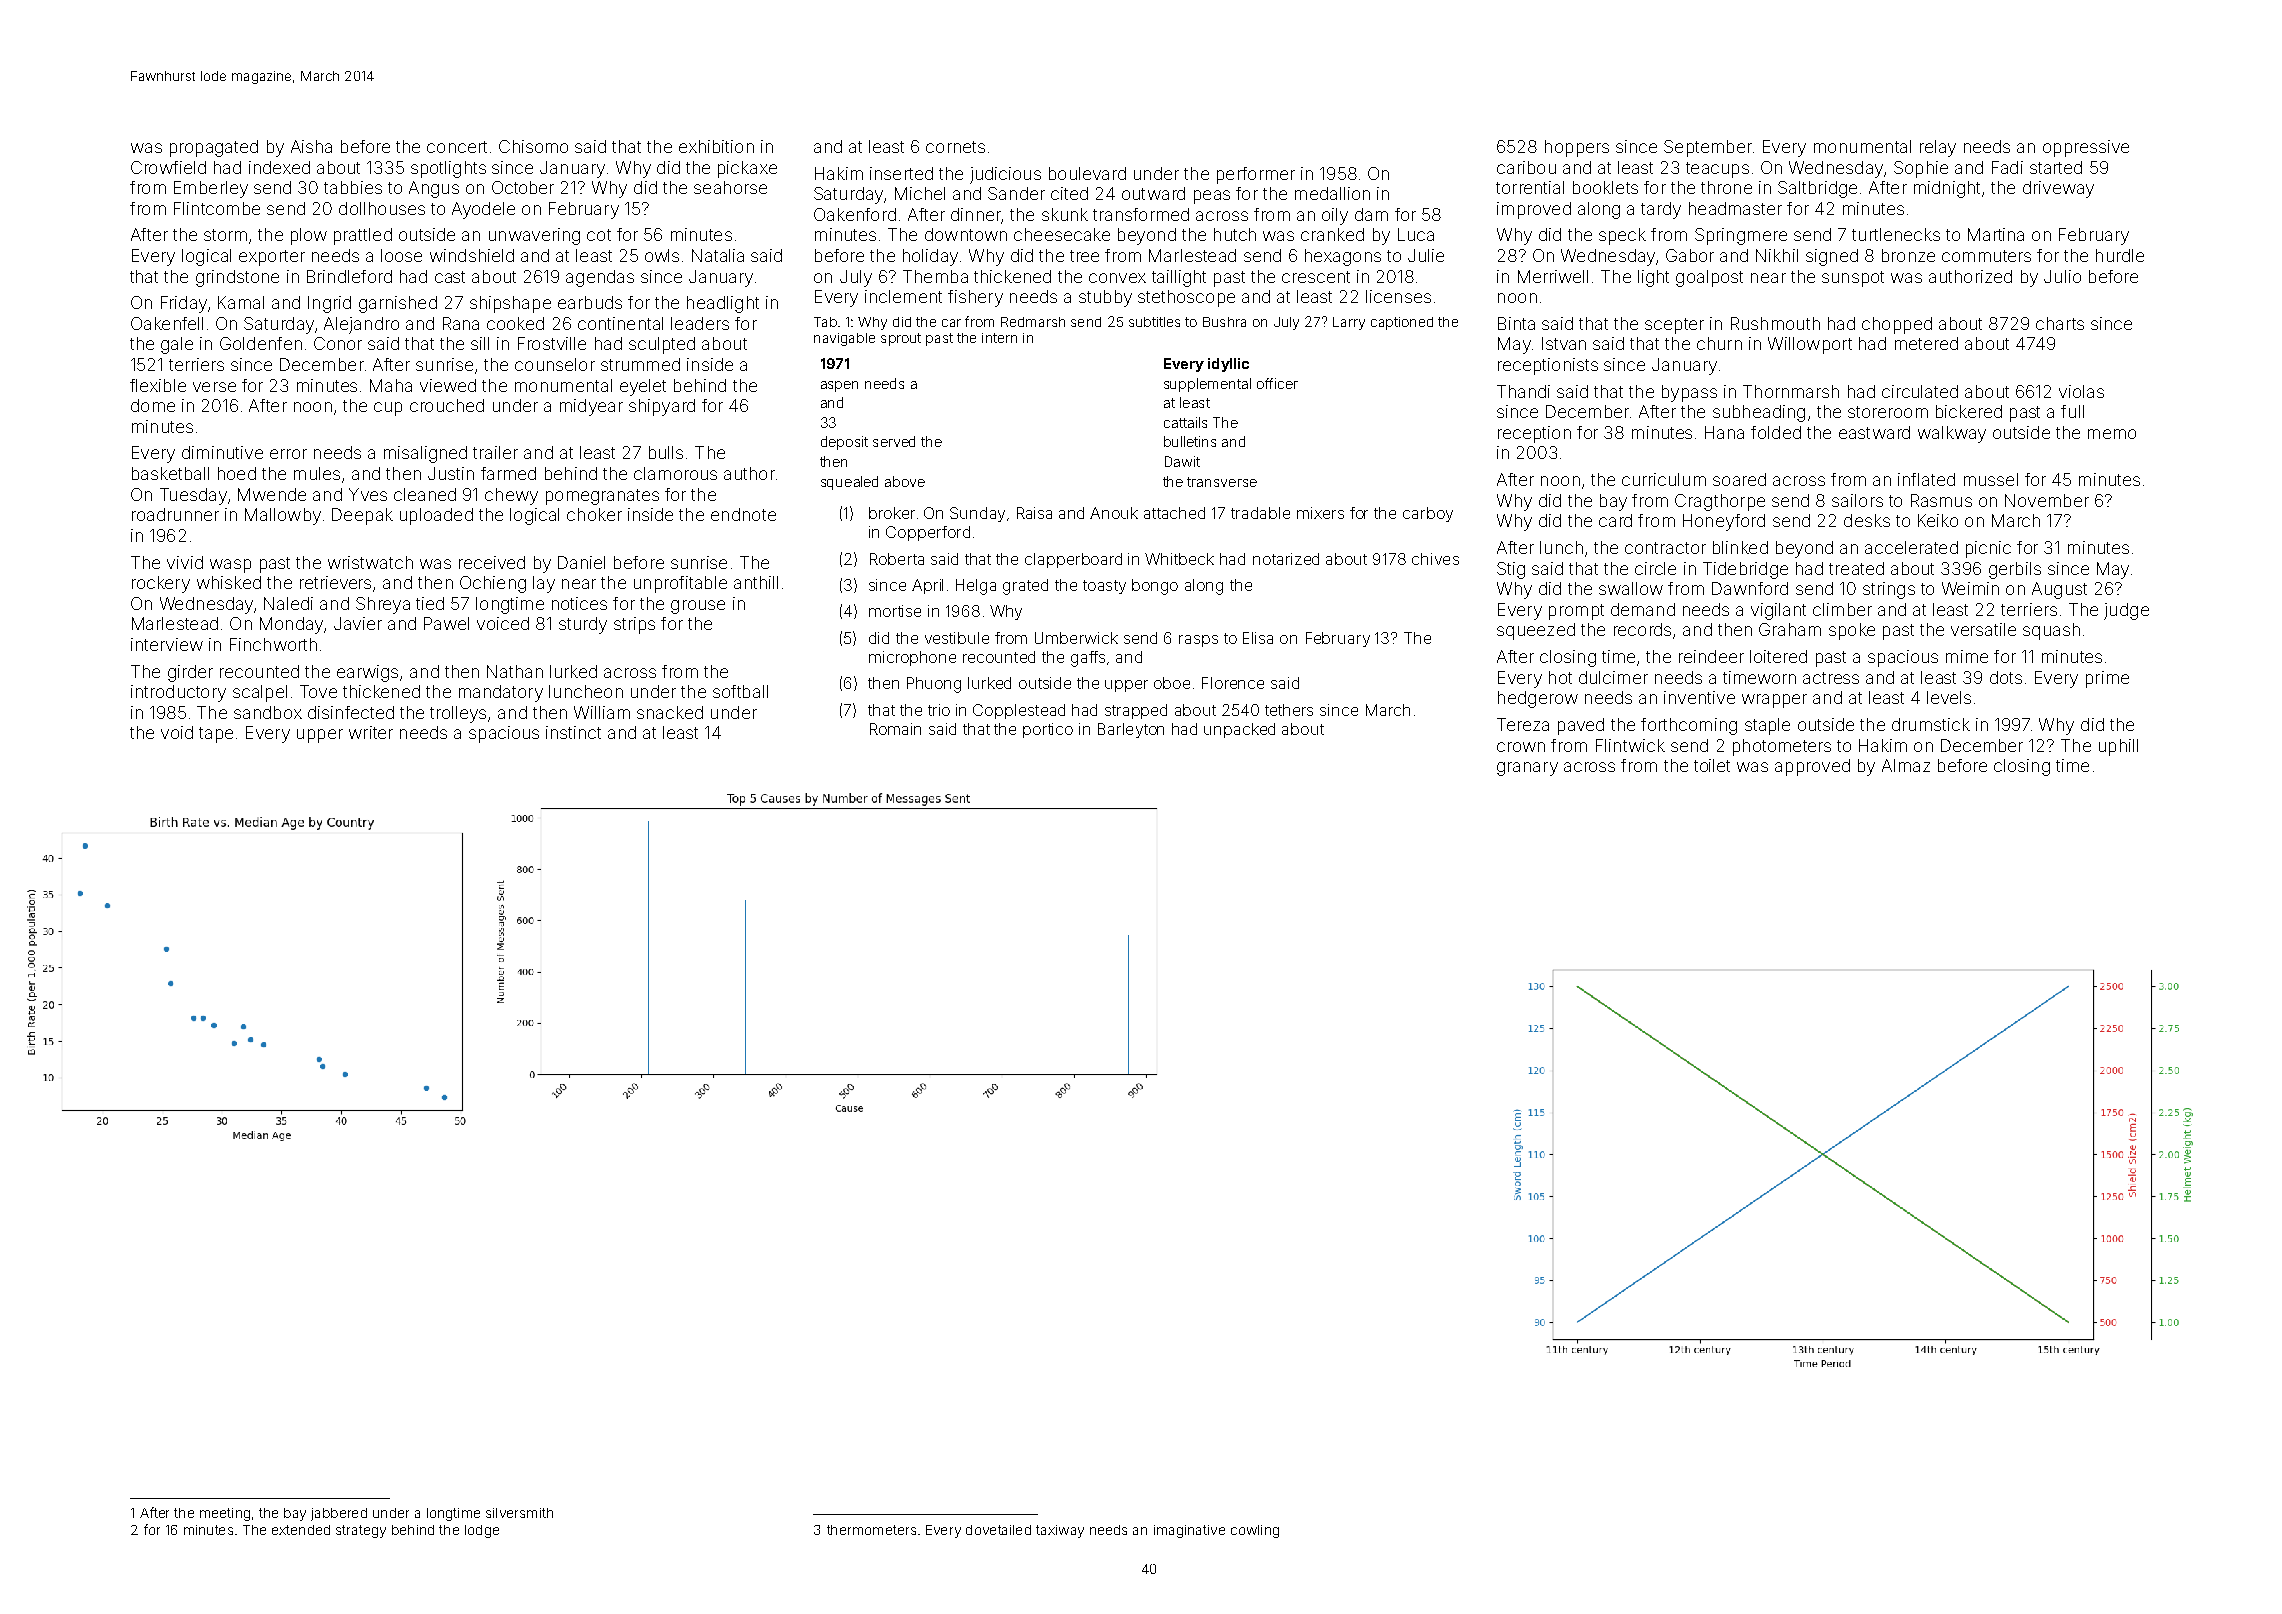 The image size is (2282, 1614). What do you see at coordinates (2086, 148) in the page?
I see `oppressive` at bounding box center [2086, 148].
